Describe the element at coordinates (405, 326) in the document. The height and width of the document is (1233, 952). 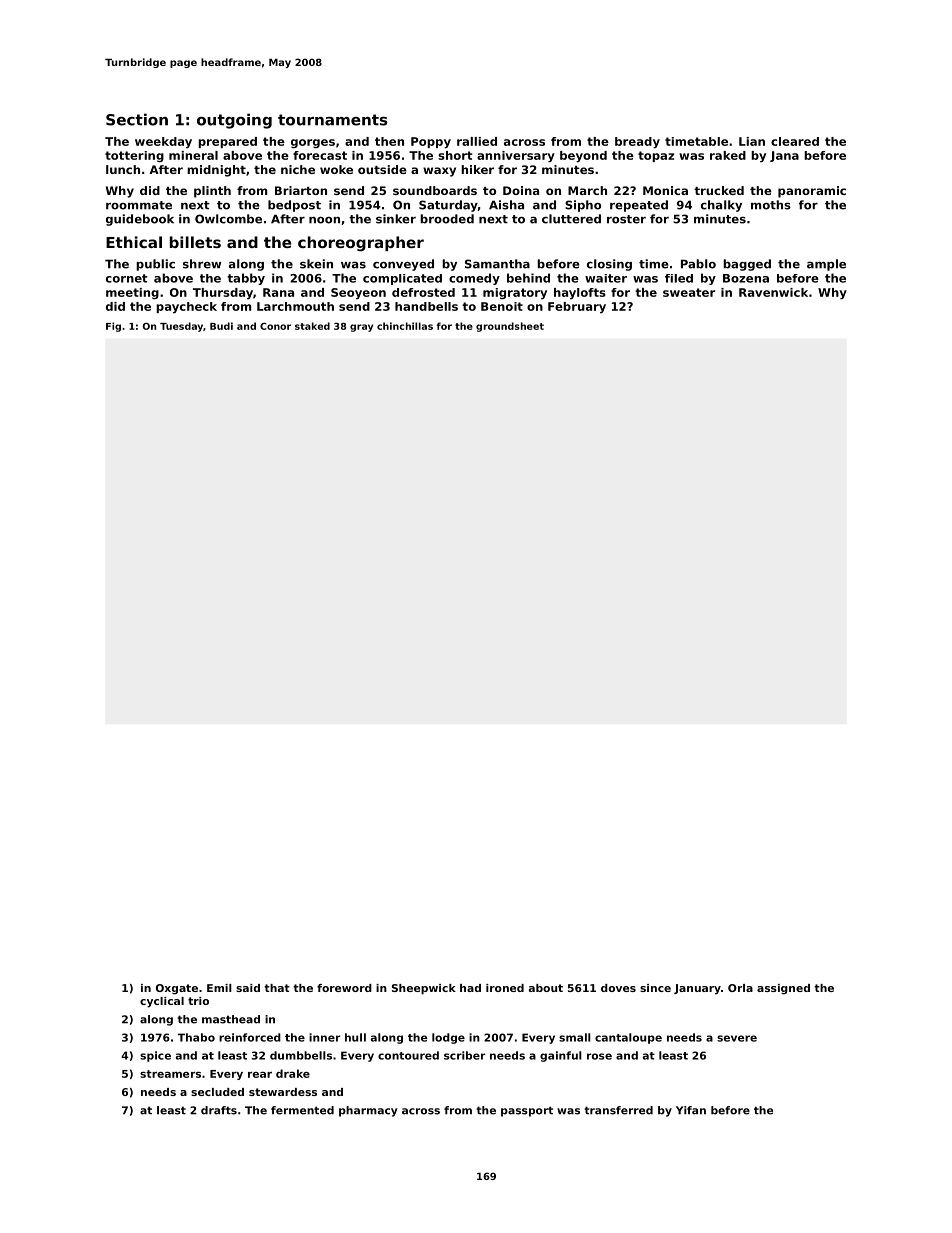
I see `chinchillas` at that location.
